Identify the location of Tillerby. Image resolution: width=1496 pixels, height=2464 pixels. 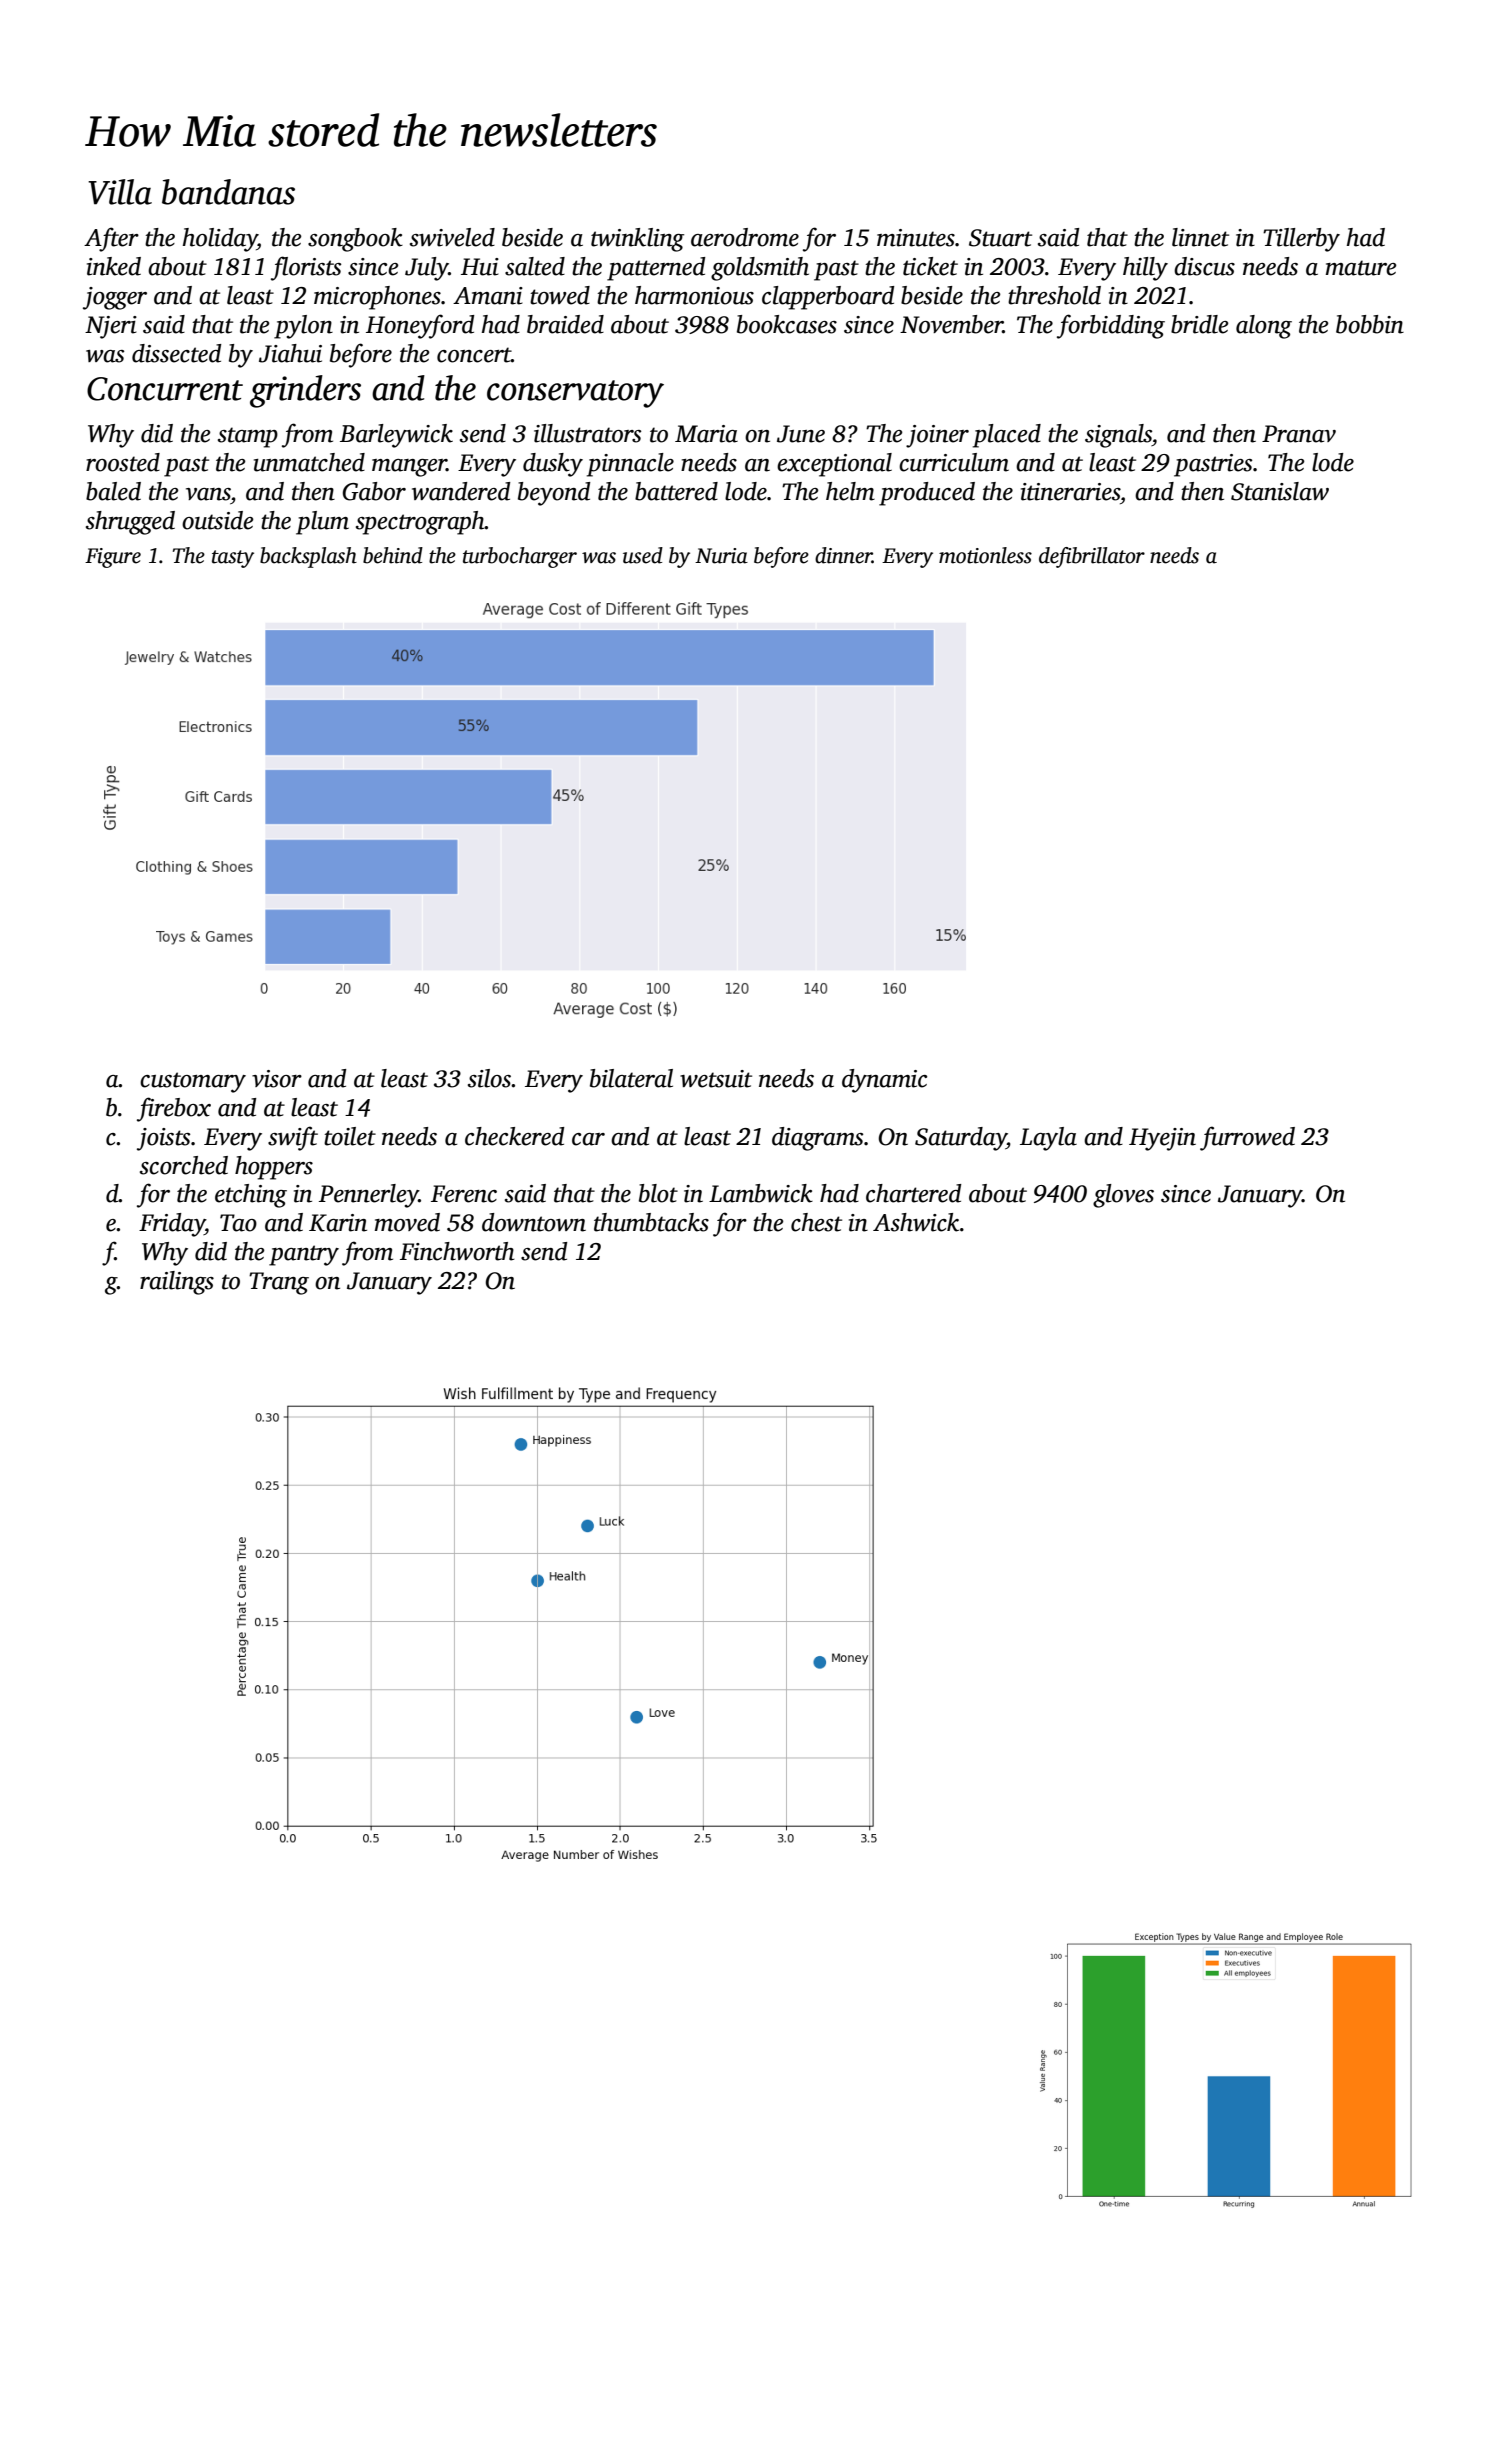
(1301, 240).
